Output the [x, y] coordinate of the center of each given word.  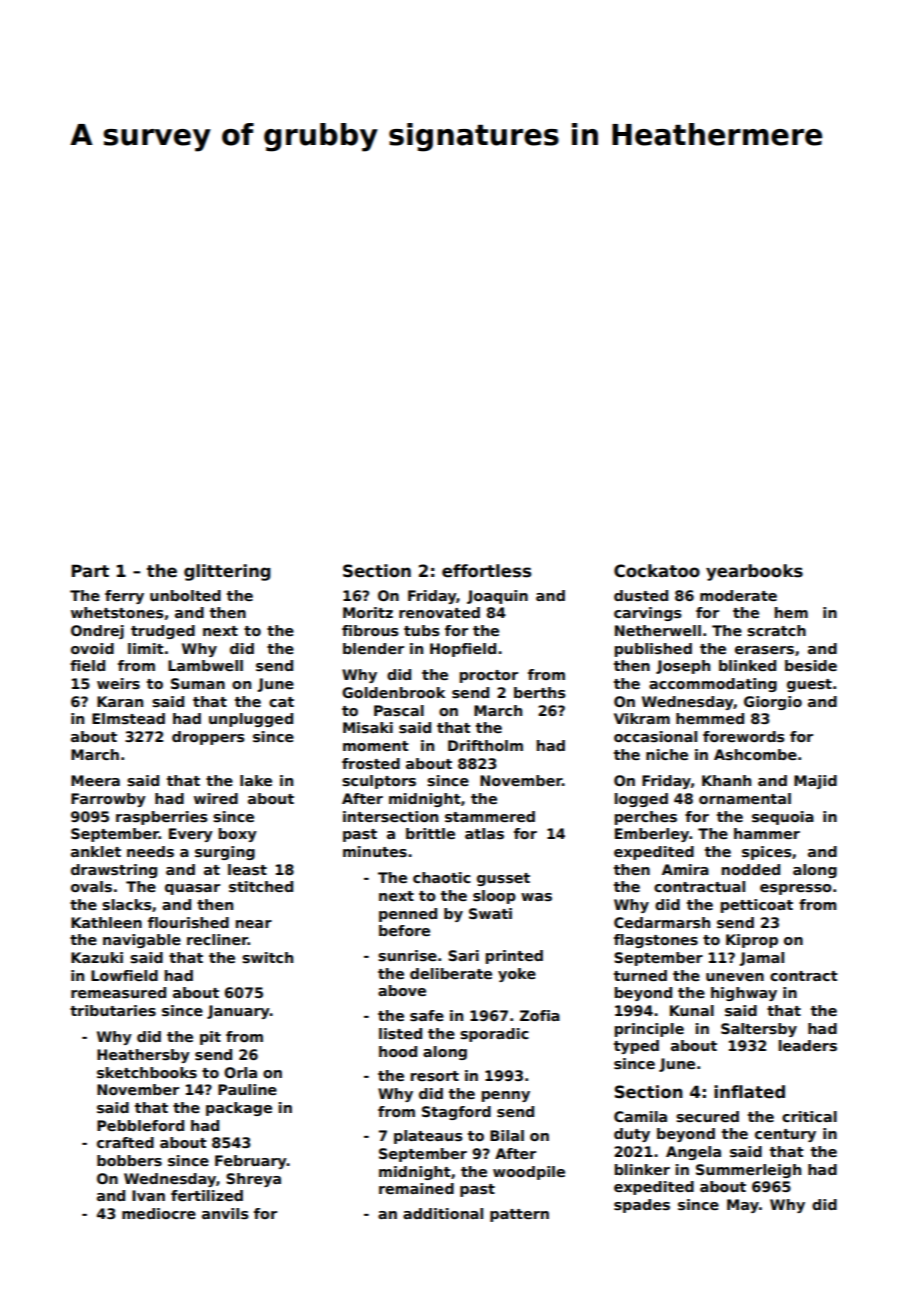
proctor [489, 676]
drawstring [114, 871]
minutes [375, 851]
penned [408, 915]
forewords [744, 736]
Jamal [762, 959]
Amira [685, 869]
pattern [519, 1215]
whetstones [117, 612]
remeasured [118, 992]
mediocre [159, 1213]
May [743, 1206]
